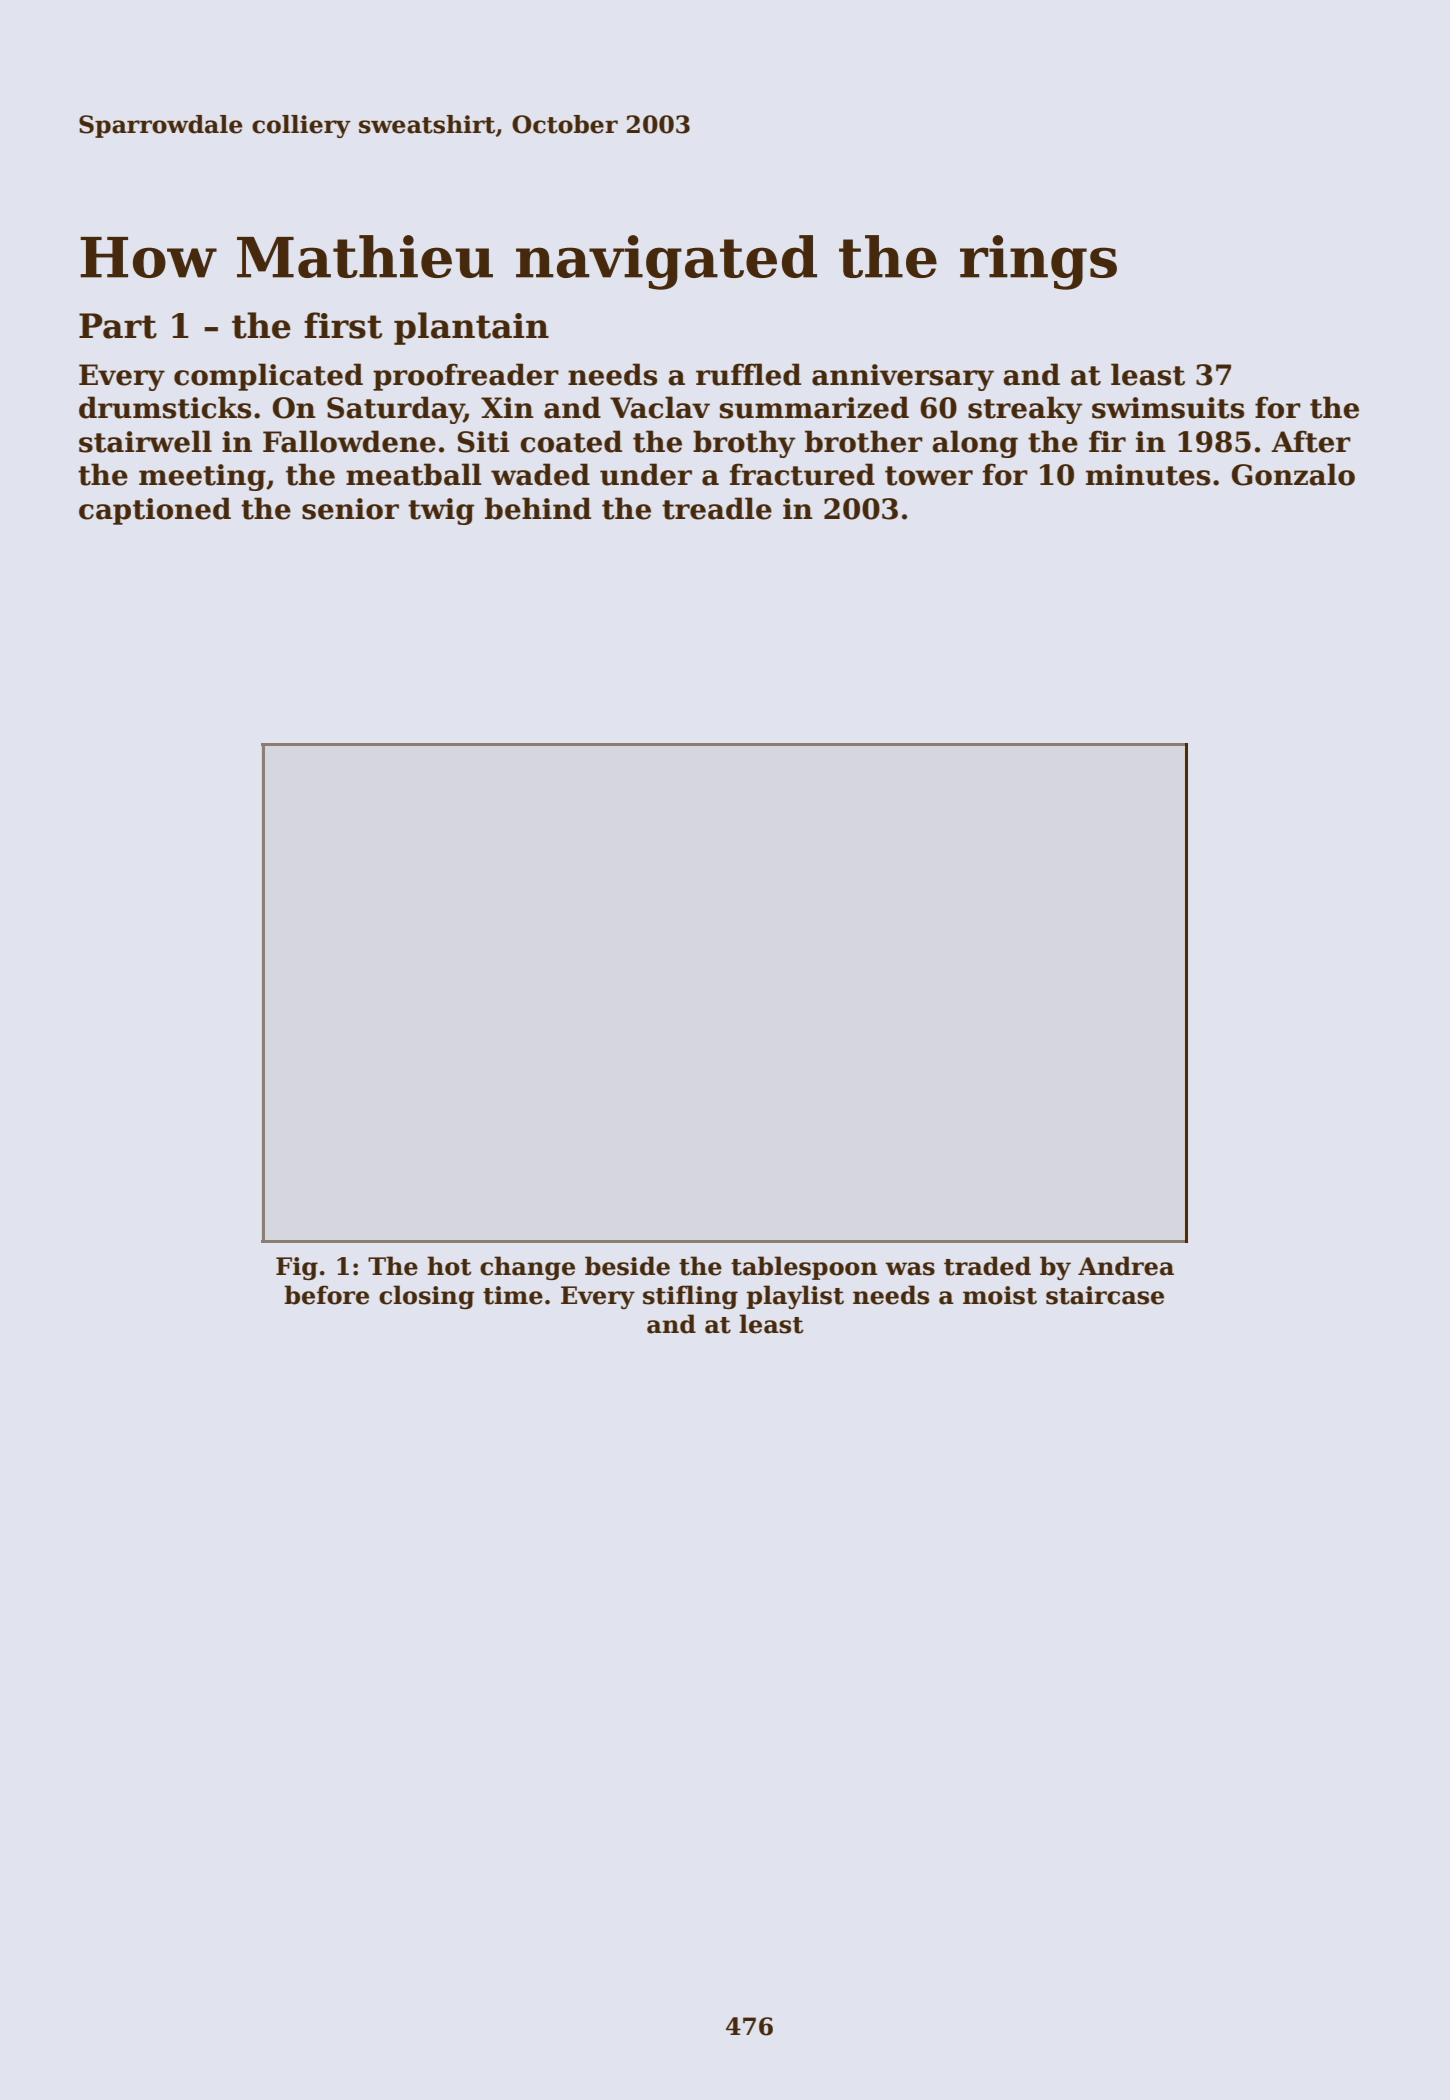 This page has width=1450, height=2100. I want to click on beside, so click(627, 1266).
